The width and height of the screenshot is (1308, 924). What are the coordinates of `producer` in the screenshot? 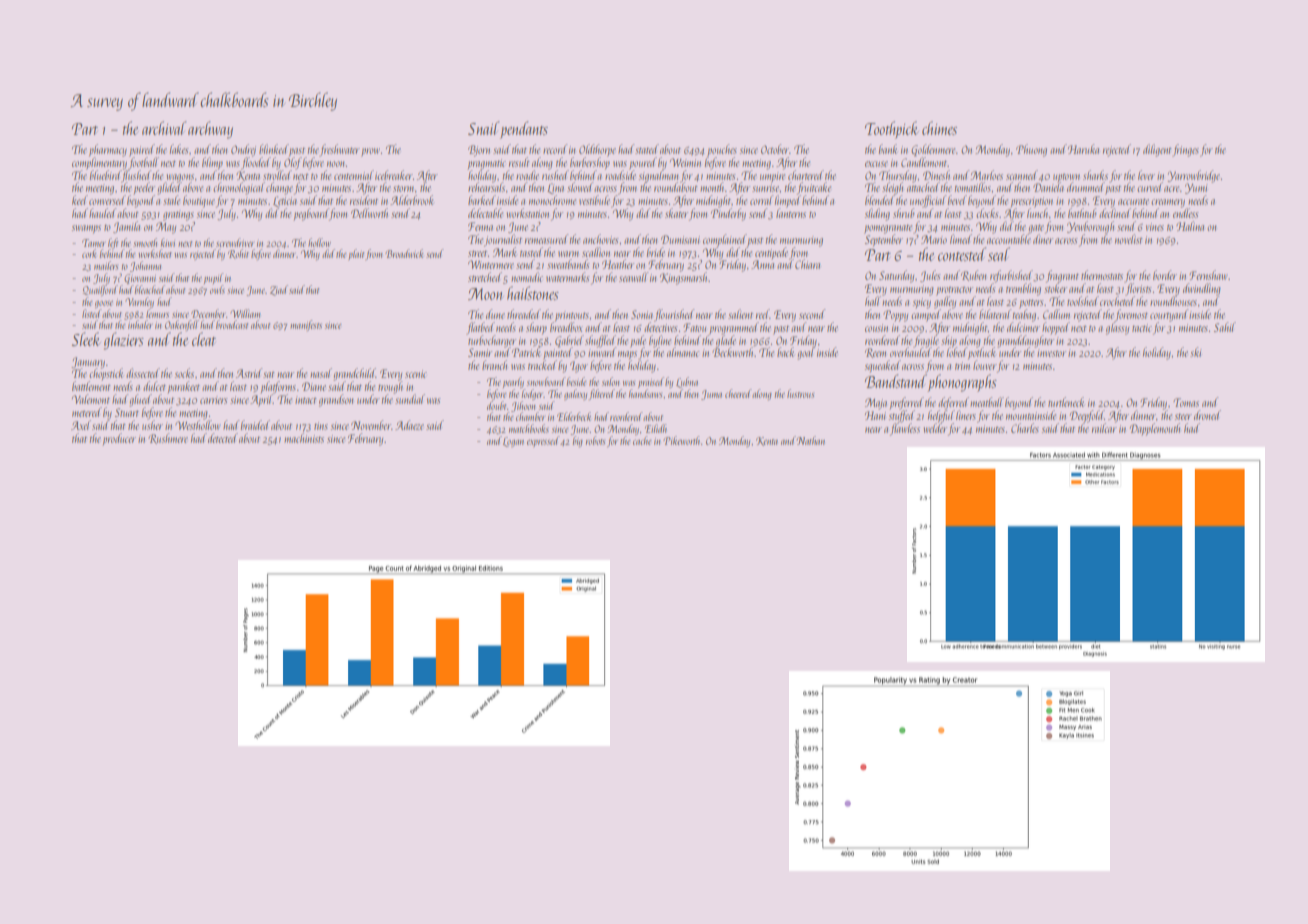 It's located at (119, 439).
